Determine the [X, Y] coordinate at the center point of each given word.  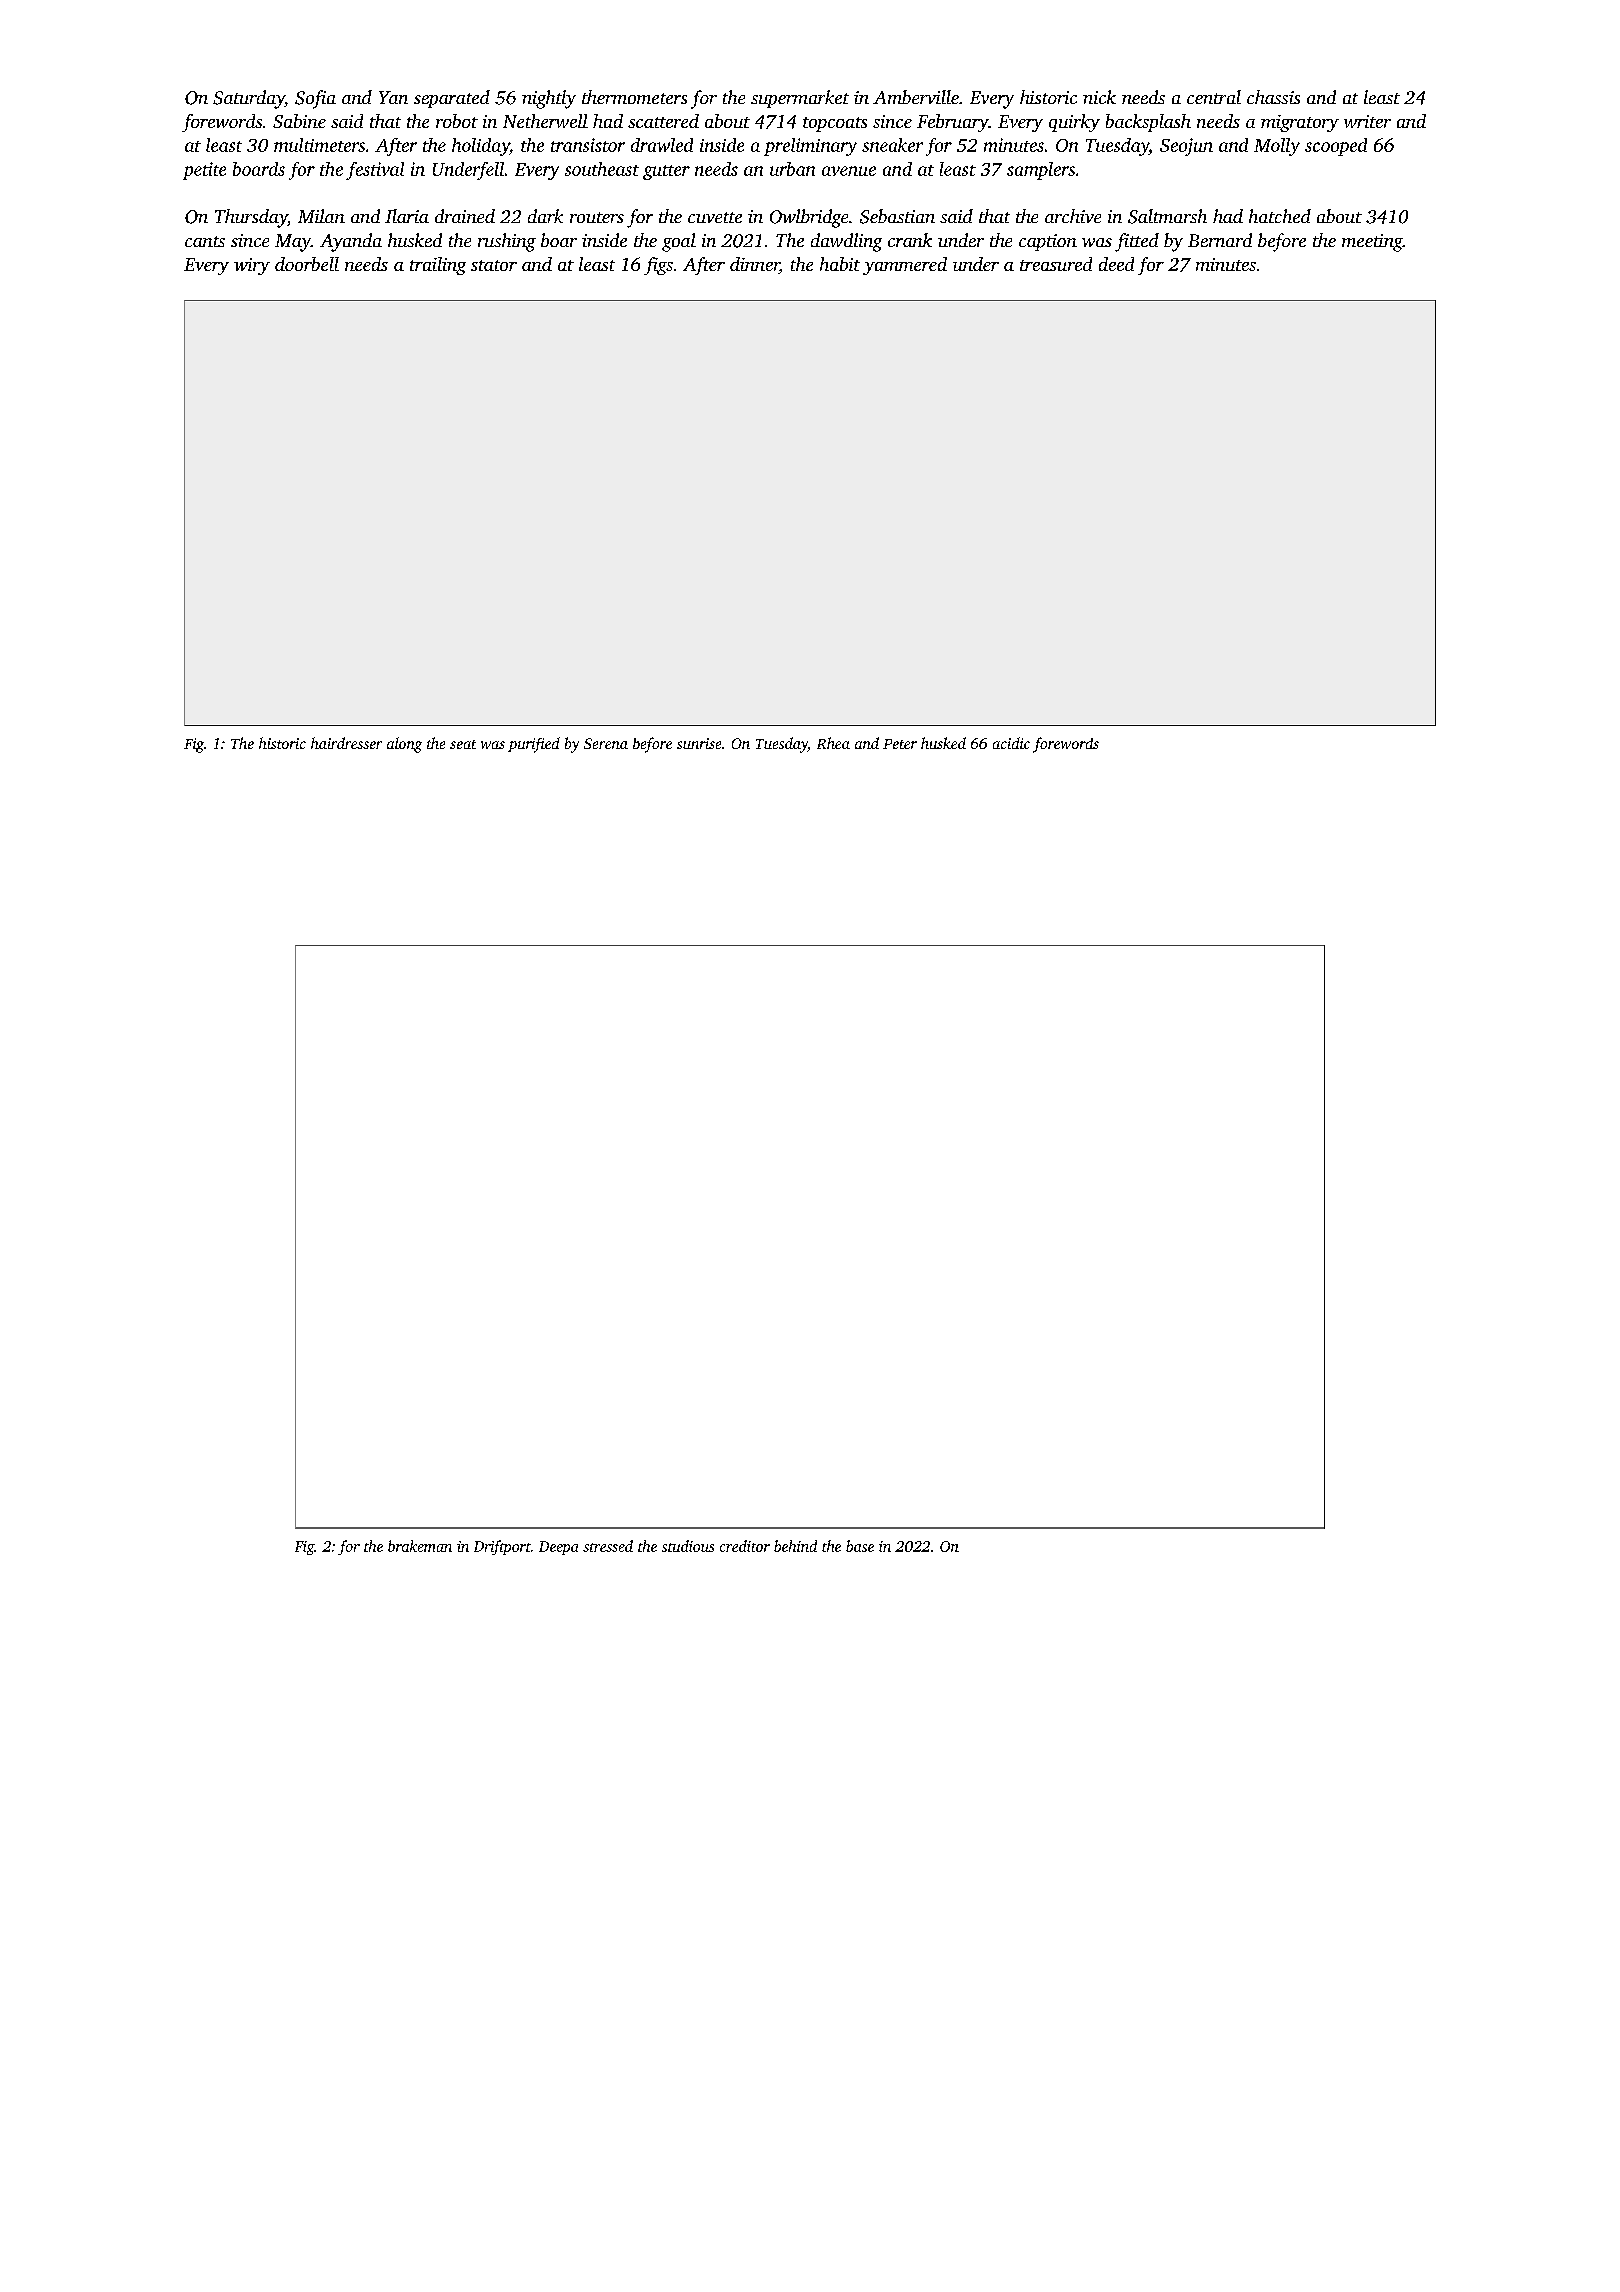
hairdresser [346, 743]
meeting [1372, 243]
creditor [745, 1546]
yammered [905, 266]
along [404, 745]
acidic [1011, 743]
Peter [900, 744]
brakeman [420, 1546]
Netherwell [545, 121]
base [860, 1546]
